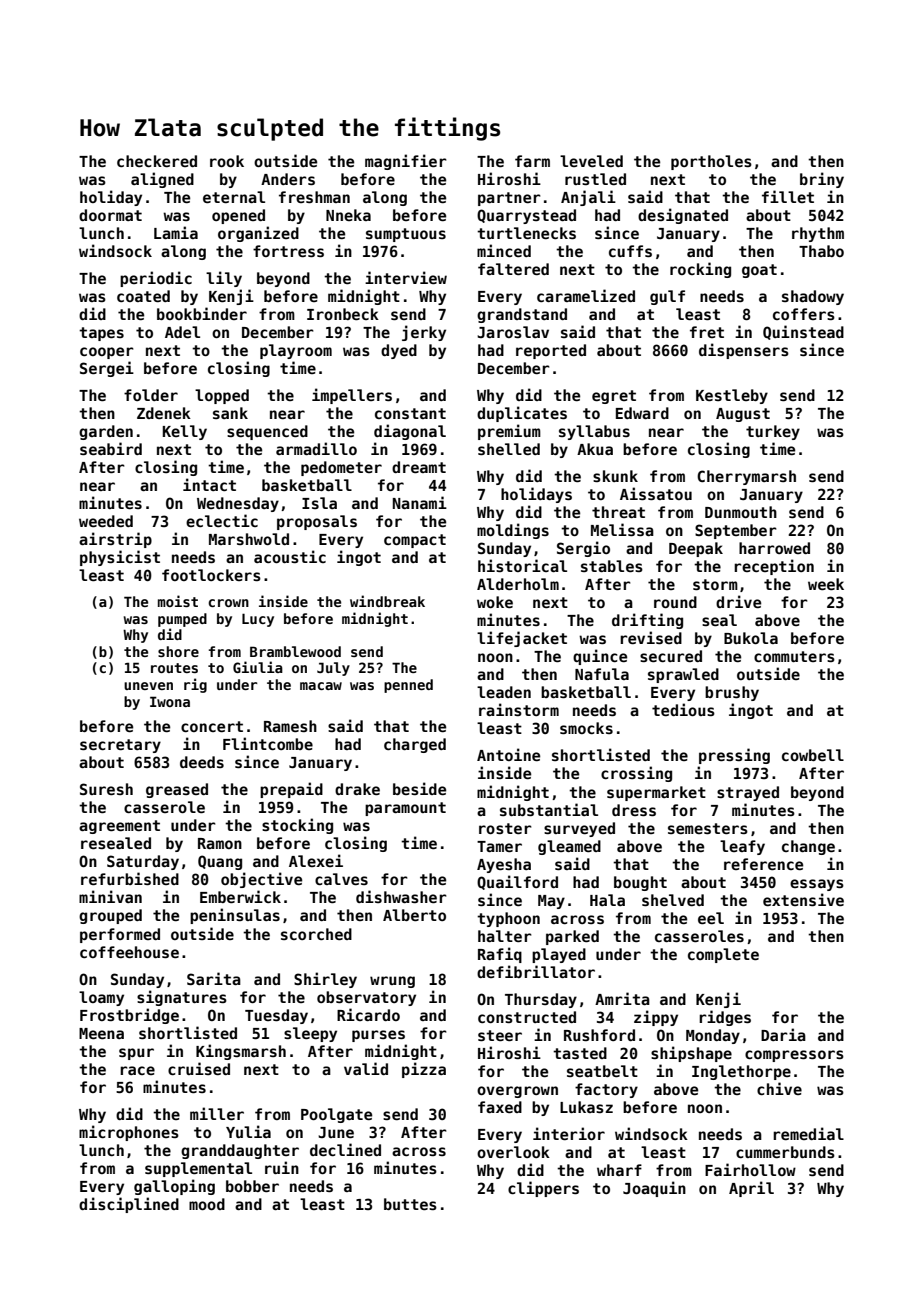 The width and height of the page is (924, 1308). What do you see at coordinates (526, 216) in the page?
I see `Quarrystead` at bounding box center [526, 216].
